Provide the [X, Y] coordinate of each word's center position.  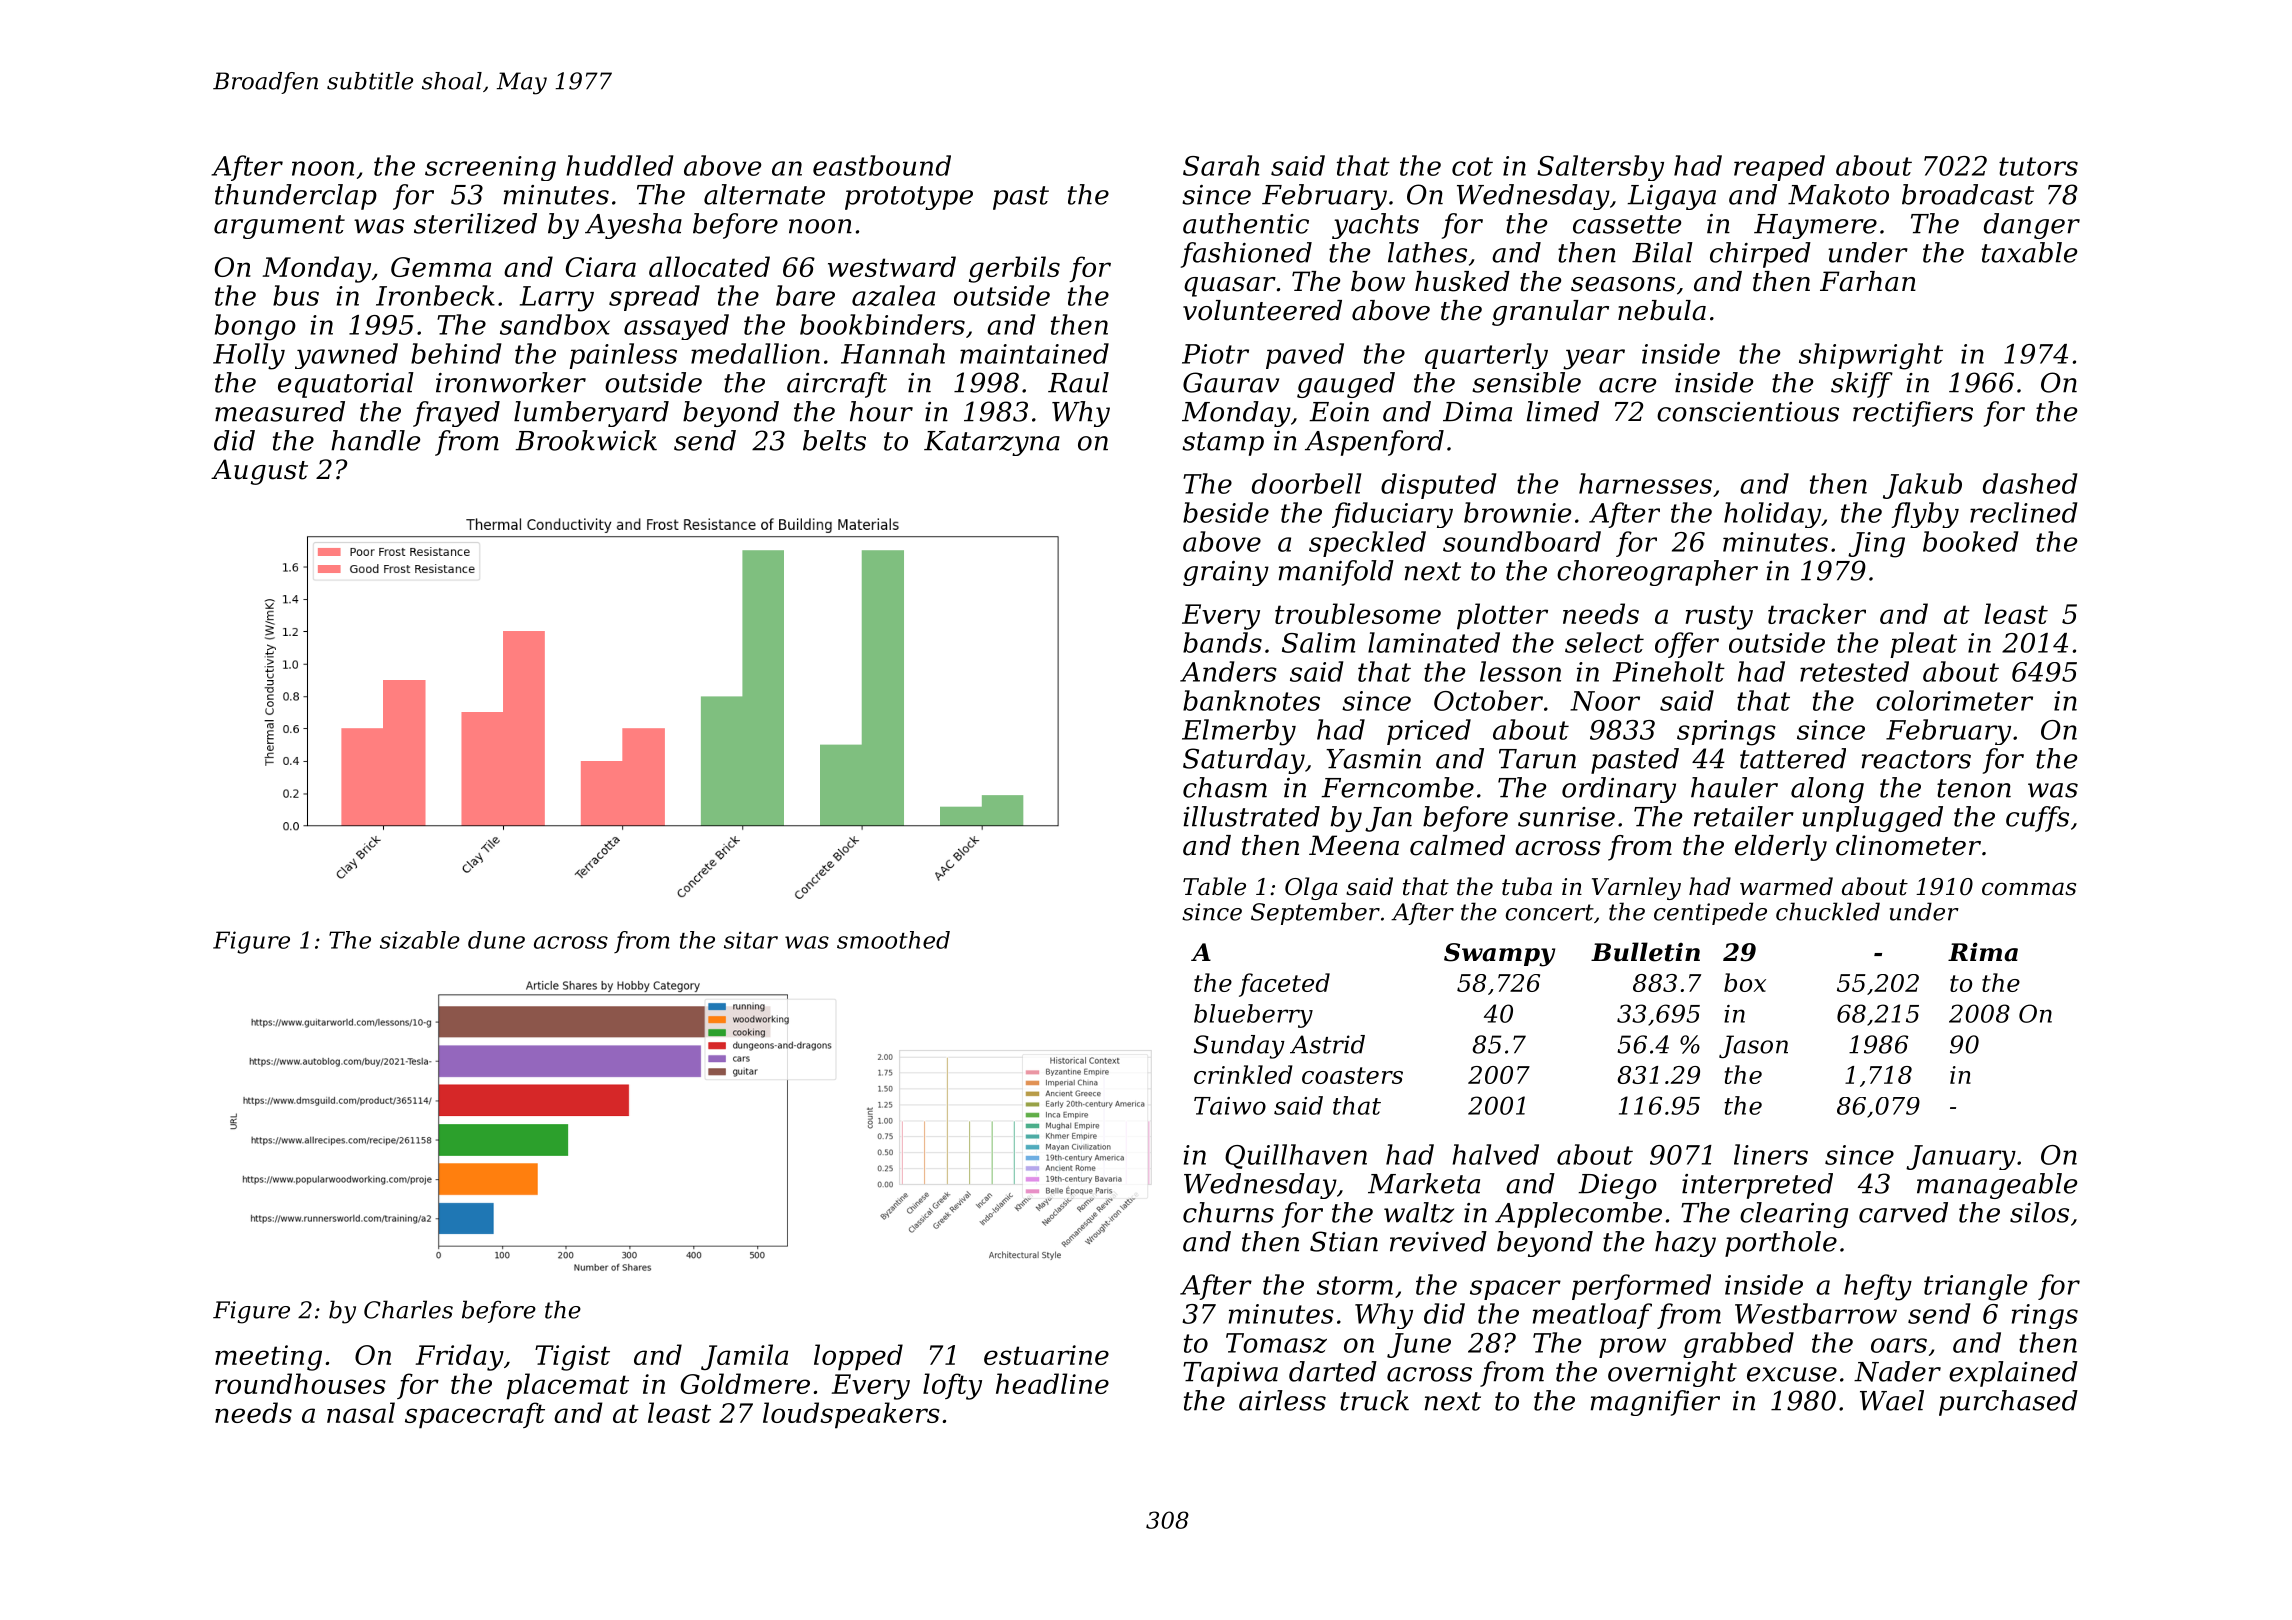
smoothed [893, 940]
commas [2029, 889]
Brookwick [586, 440]
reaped [1779, 168]
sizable [420, 940]
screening [490, 168]
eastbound [882, 165]
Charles [408, 1309]
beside [1226, 512]
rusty [1719, 617]
